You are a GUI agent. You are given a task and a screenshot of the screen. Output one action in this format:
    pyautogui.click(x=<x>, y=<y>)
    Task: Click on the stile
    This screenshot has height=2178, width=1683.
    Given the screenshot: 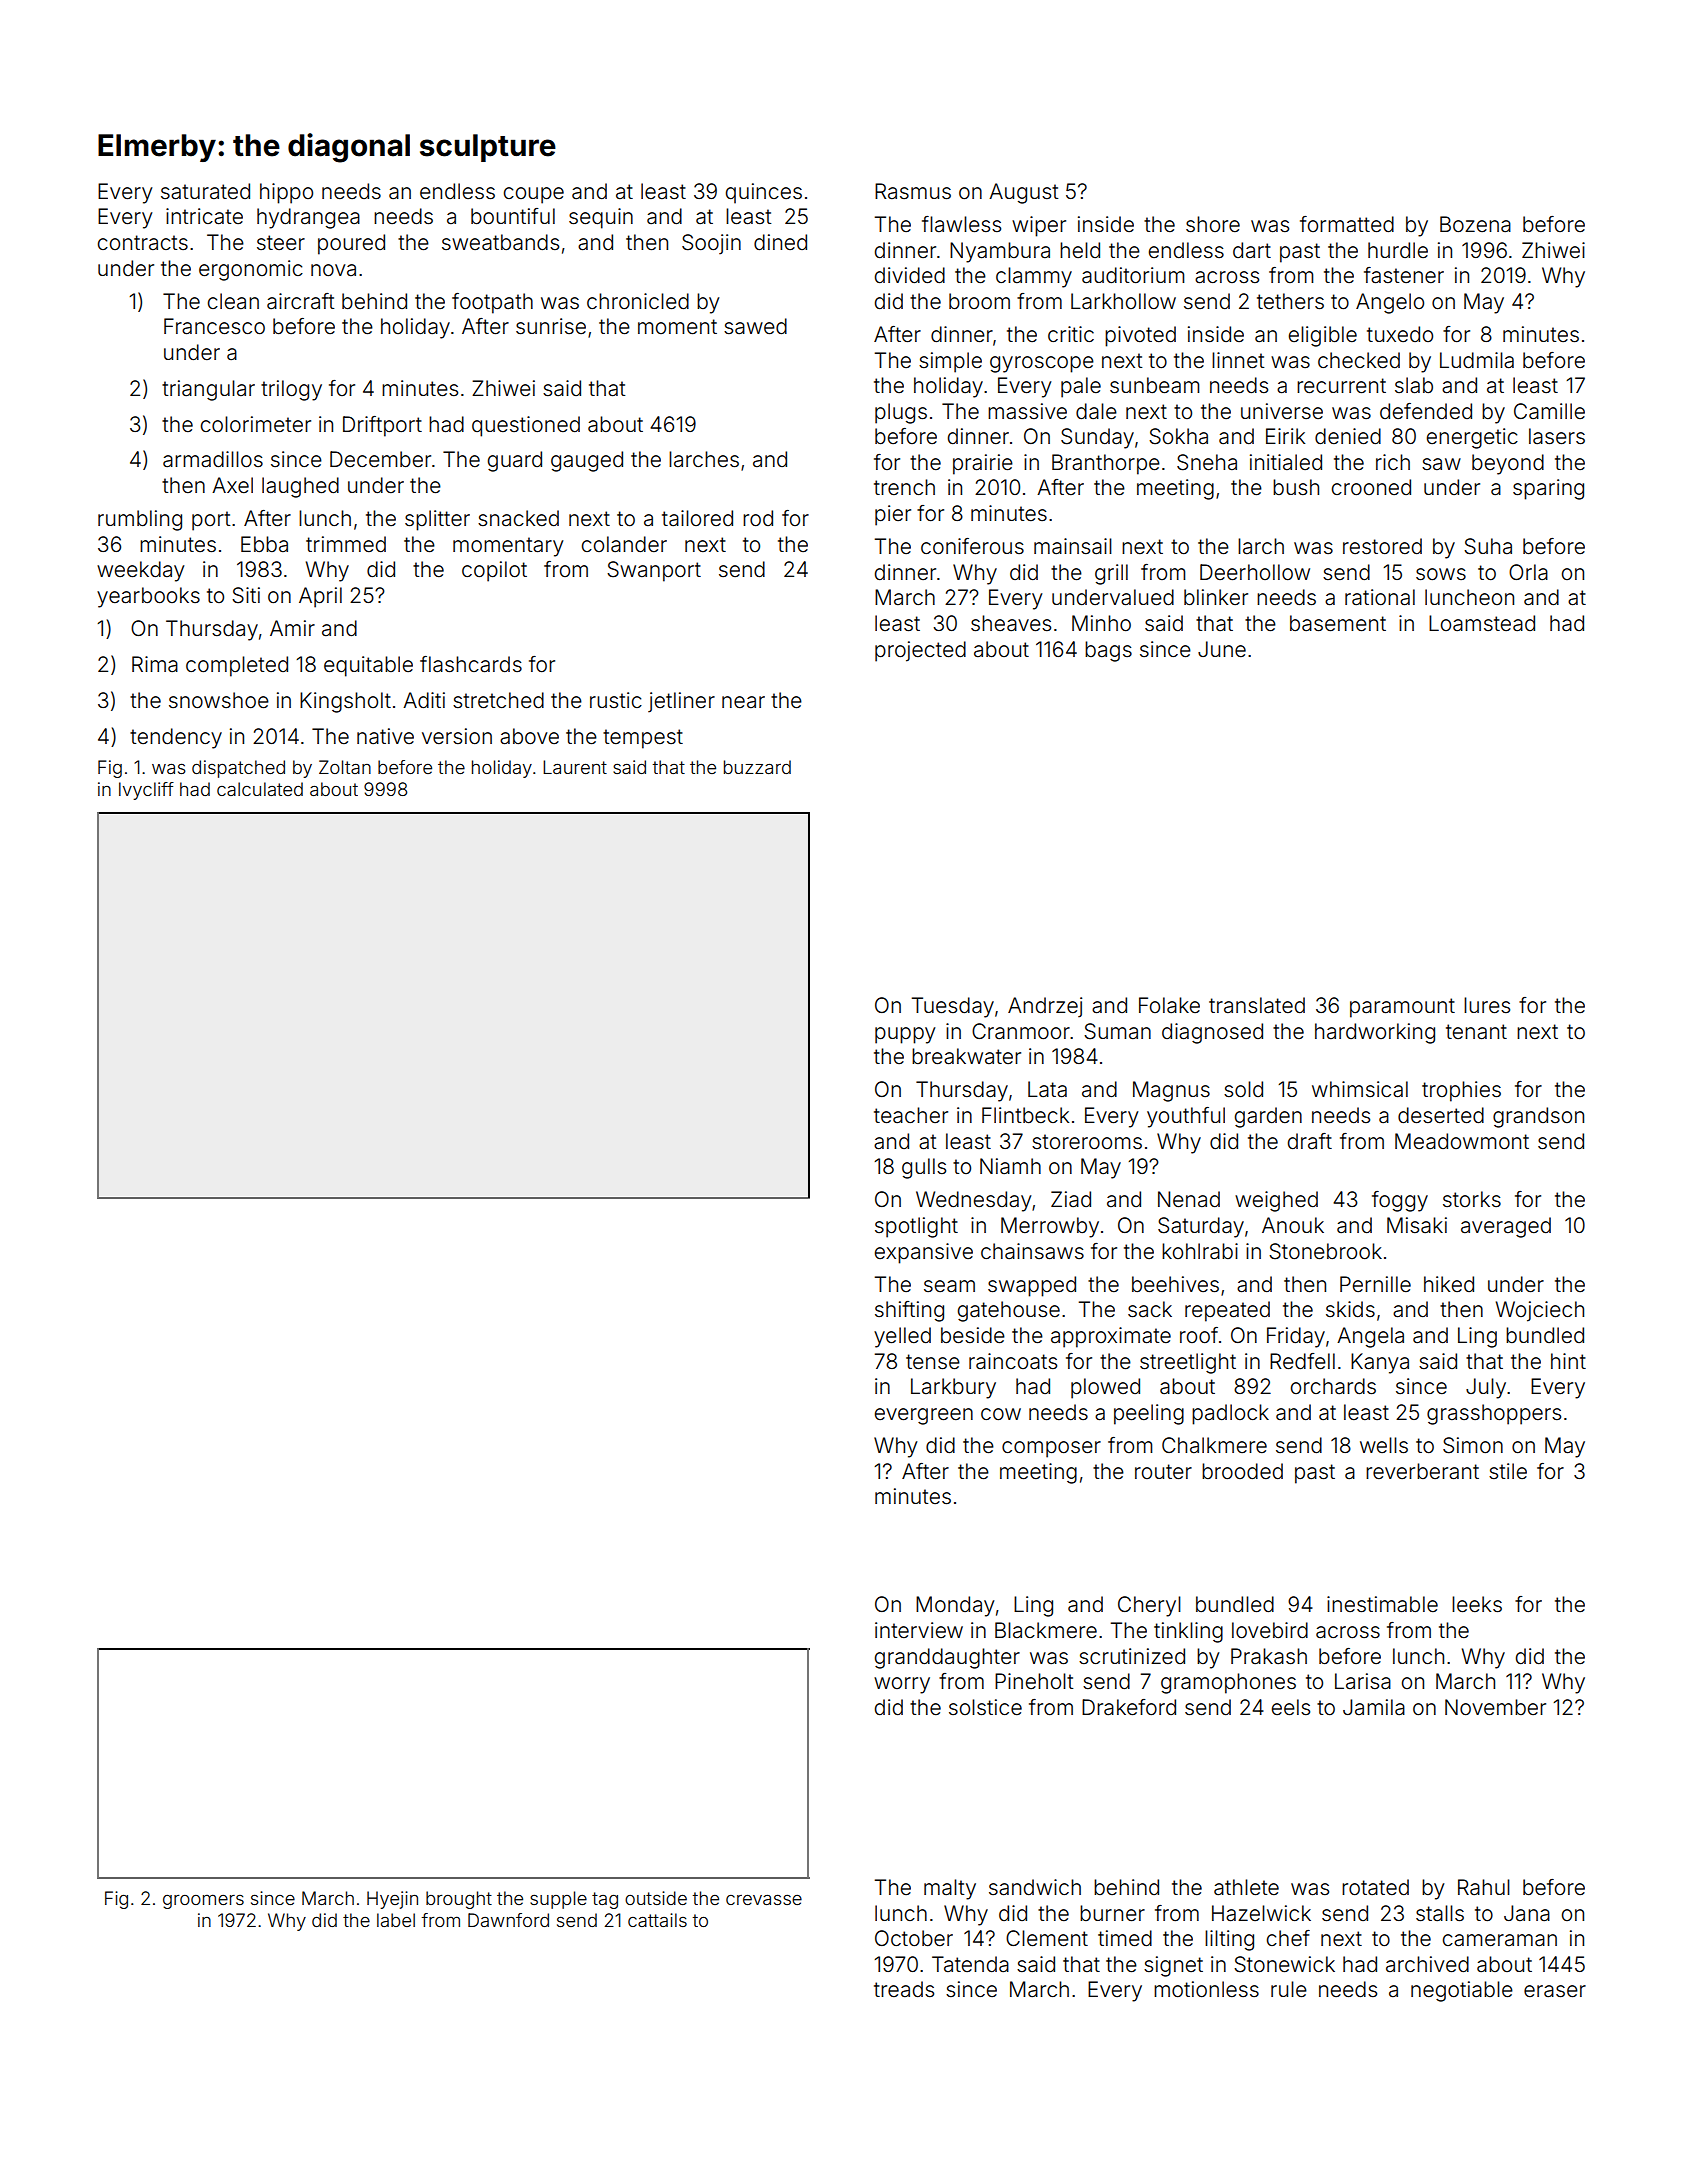 What is the action you would take?
    pyautogui.click(x=1508, y=1471)
